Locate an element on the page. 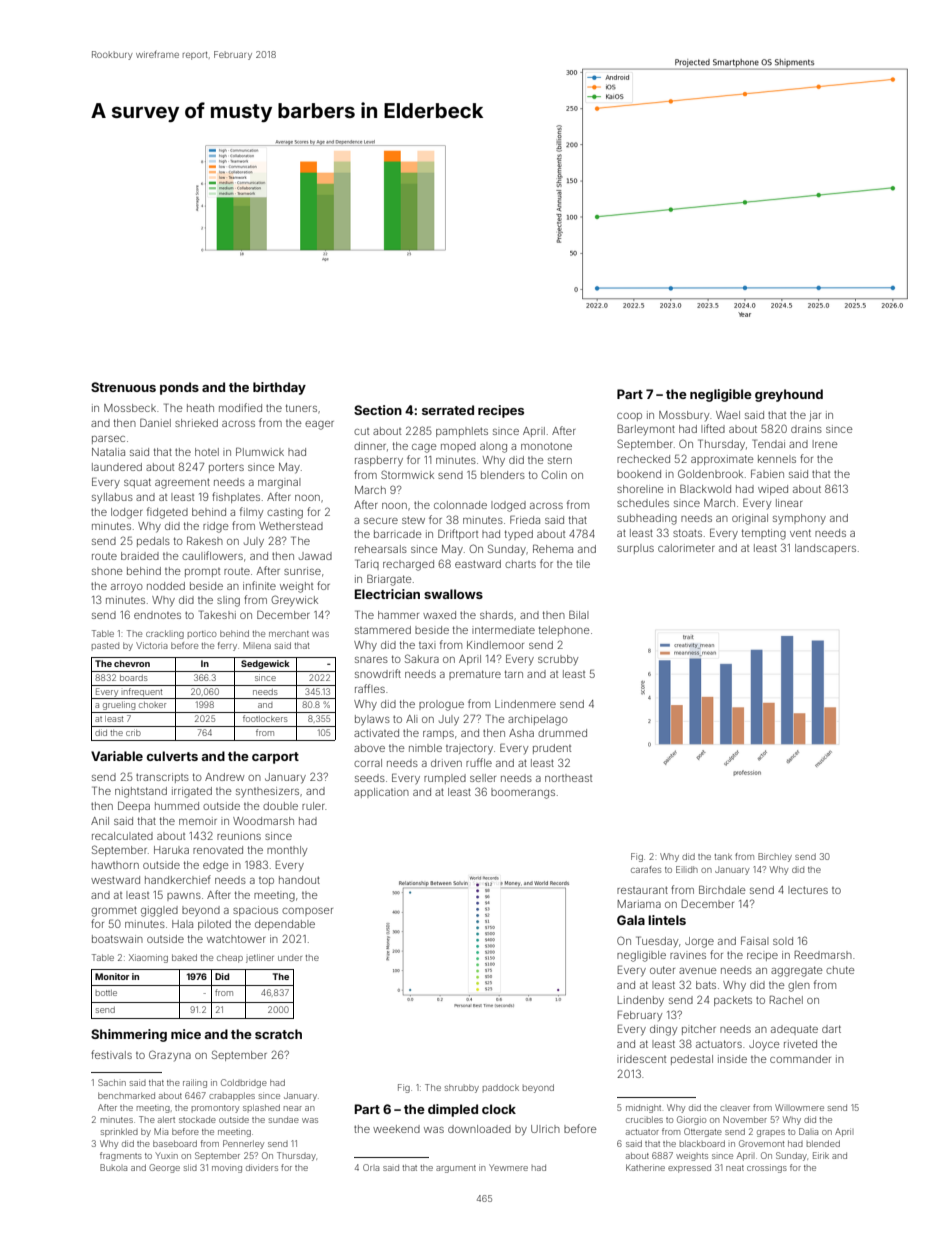  Orla is located at coordinates (371, 1167).
